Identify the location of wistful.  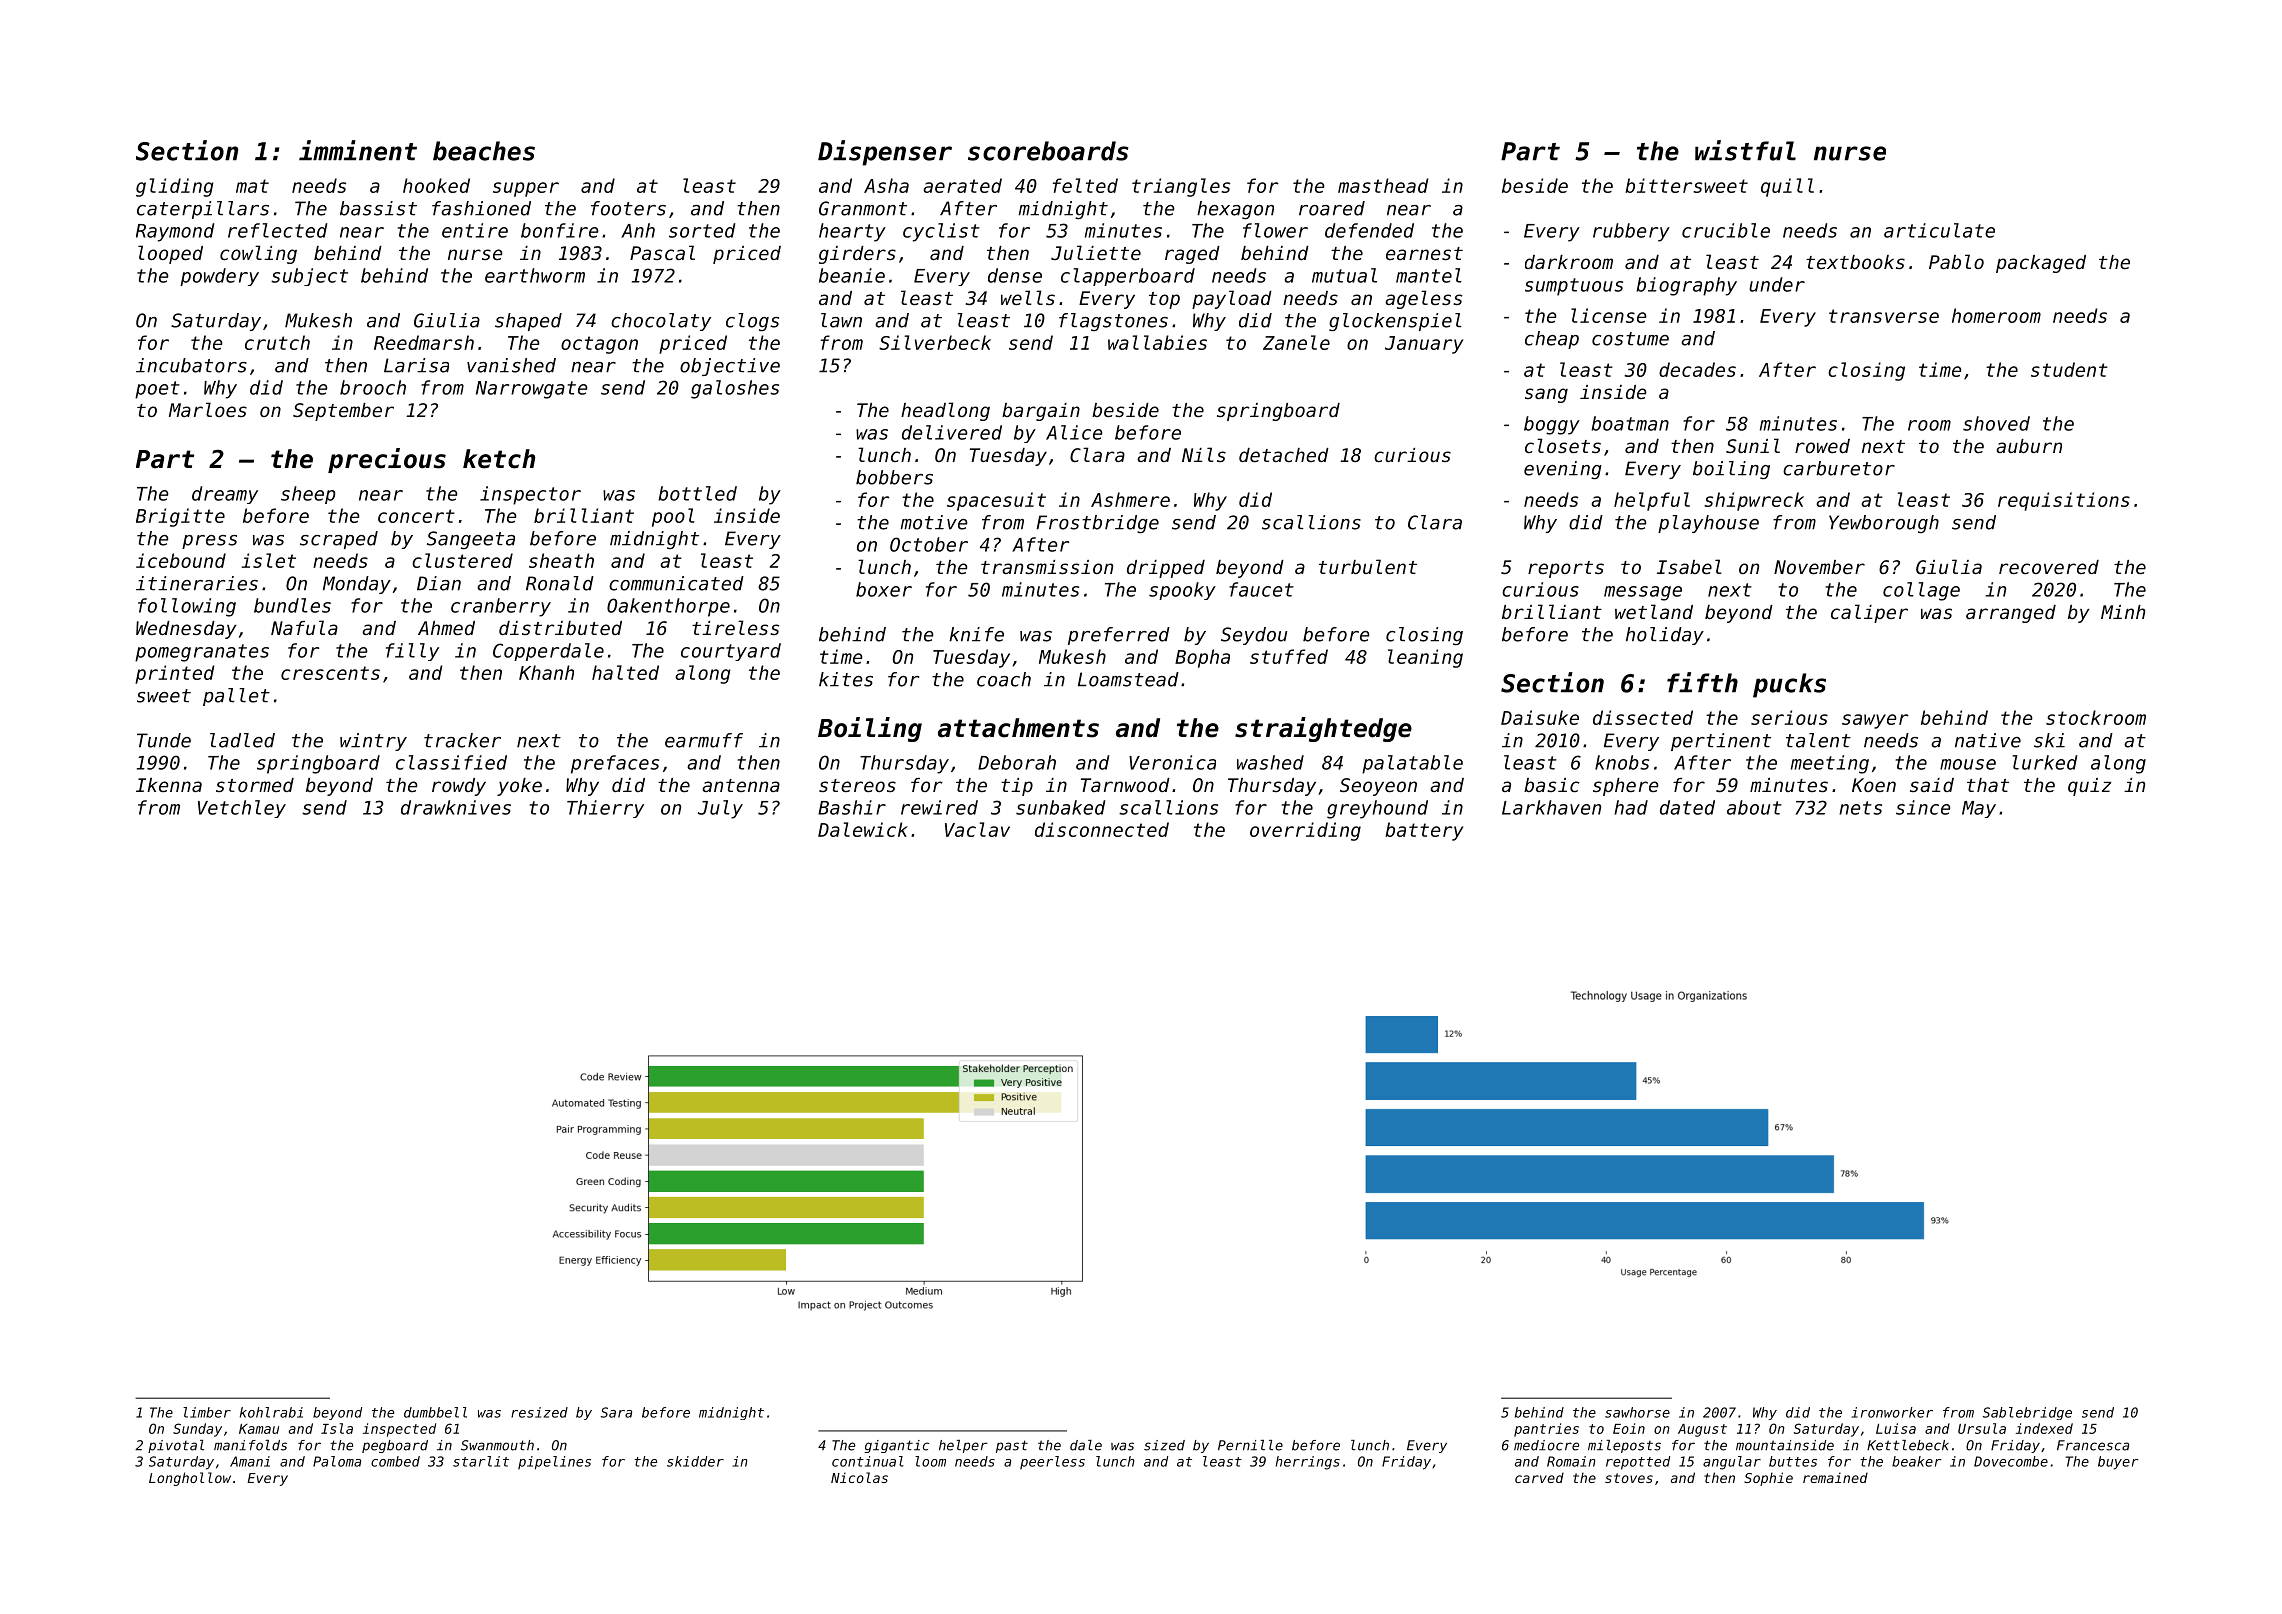
(1745, 150).
